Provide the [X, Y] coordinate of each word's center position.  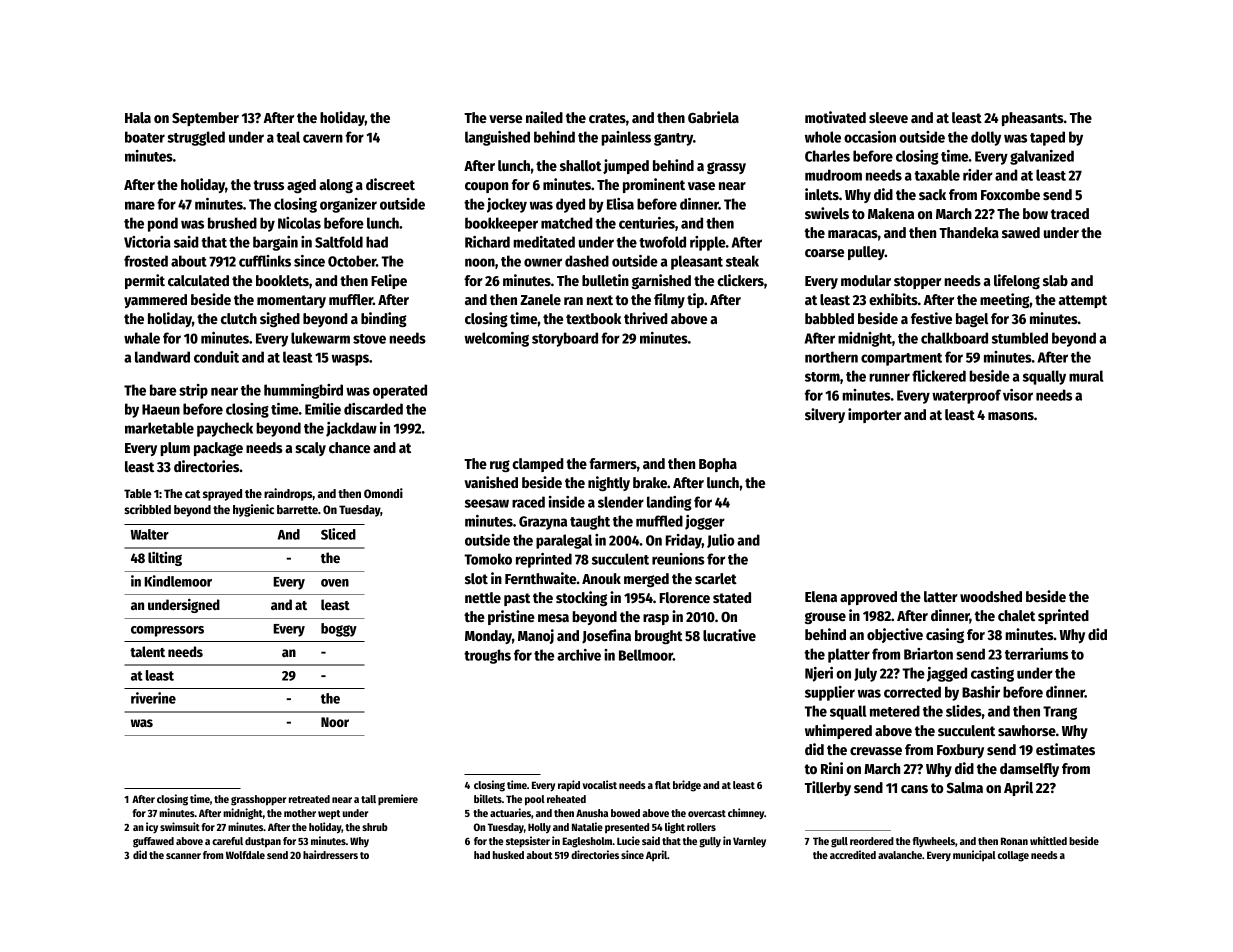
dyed [570, 205]
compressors [167, 631]
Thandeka [969, 232]
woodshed [991, 596]
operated [400, 391]
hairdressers [330, 854]
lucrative [729, 635]
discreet [390, 184]
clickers [740, 280]
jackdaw [351, 429]
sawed [1021, 232]
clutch [239, 318]
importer [874, 415]
